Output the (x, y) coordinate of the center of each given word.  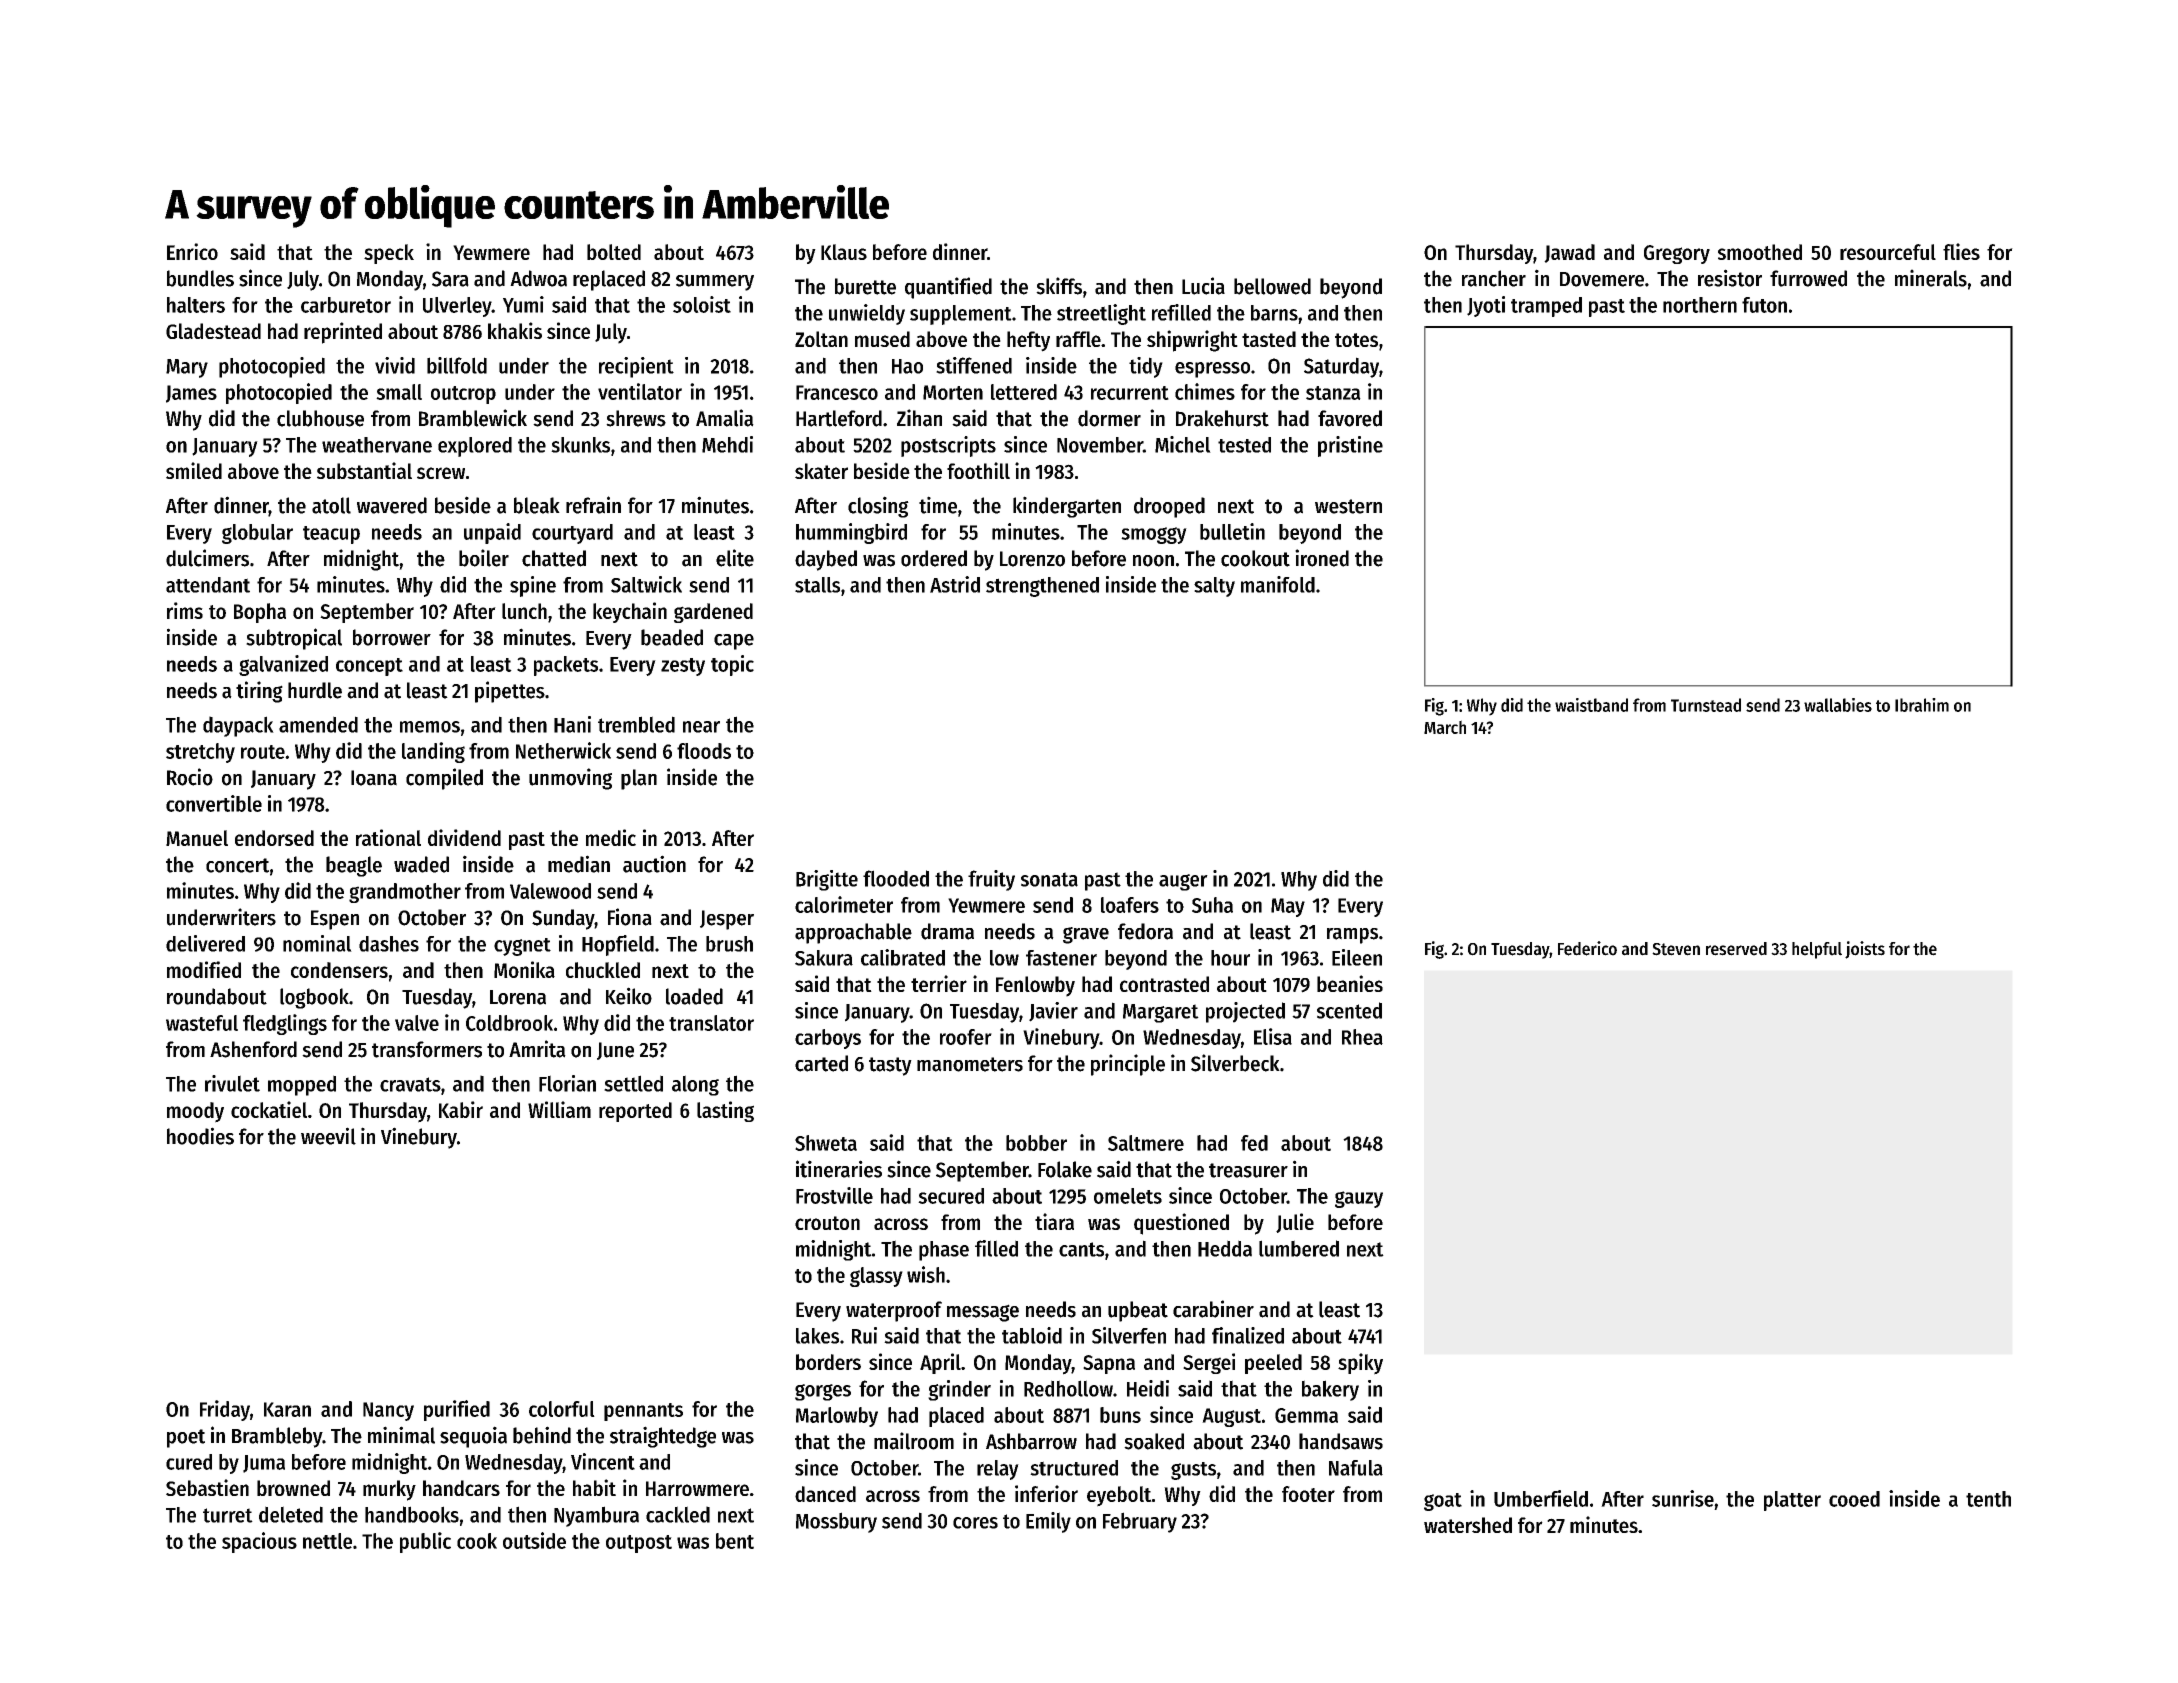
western (1348, 506)
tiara (1054, 1221)
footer (1308, 1494)
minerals (1931, 278)
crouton (827, 1223)
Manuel (197, 838)
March (1445, 727)
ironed (1322, 558)
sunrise (1683, 1498)
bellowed (1272, 286)
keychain (630, 612)
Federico (1587, 948)
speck (389, 254)
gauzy (1359, 1199)
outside (534, 1540)
